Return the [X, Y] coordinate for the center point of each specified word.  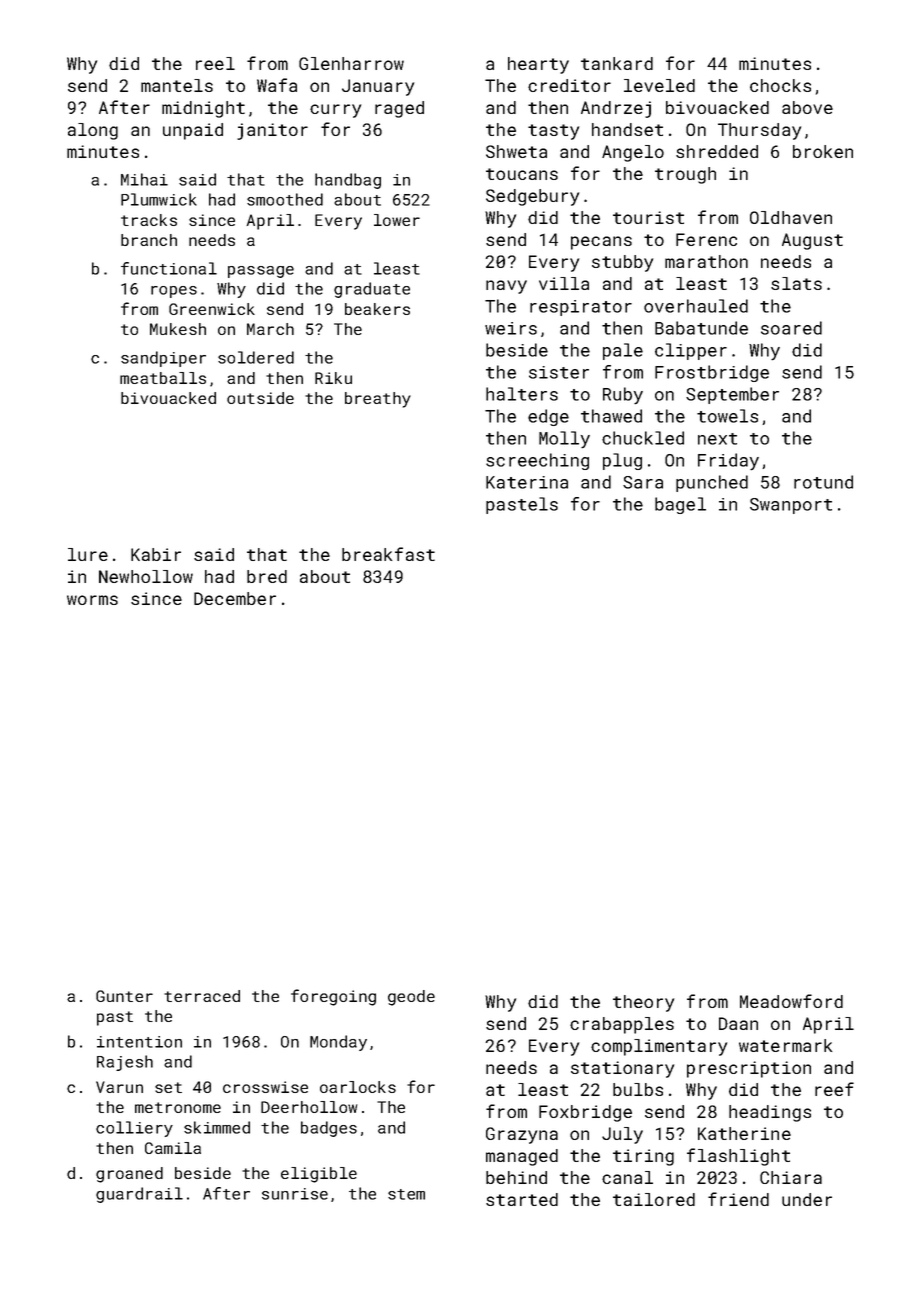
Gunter [124, 996]
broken [823, 151]
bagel [680, 505]
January [378, 87]
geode [411, 998]
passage [261, 272]
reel [215, 63]
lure [88, 554]
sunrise [295, 1194]
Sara [643, 482]
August [812, 241]
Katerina [527, 482]
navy [506, 287]
